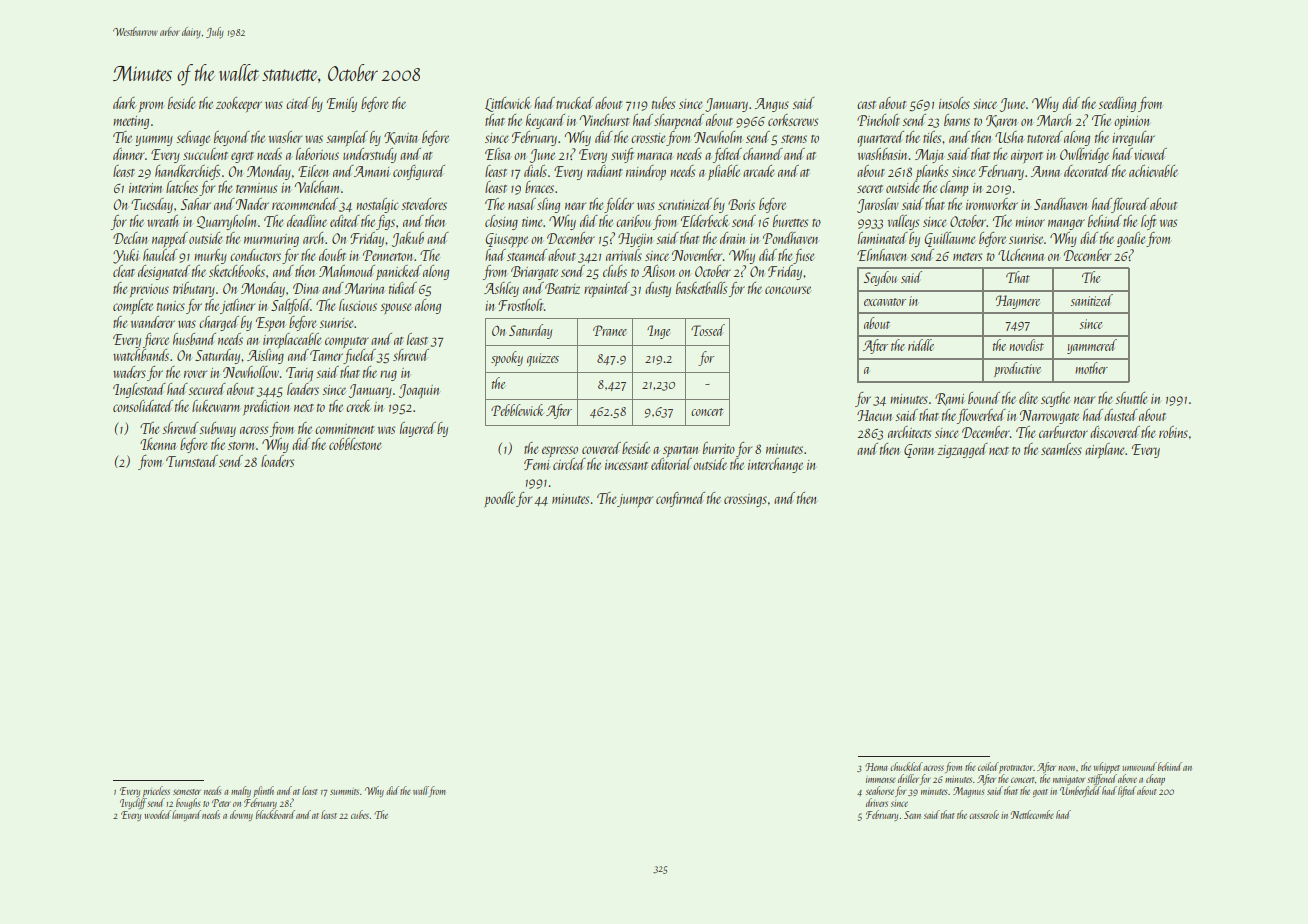 This screenshot has height=924, width=1308. I want to click on unwound, so click(1139, 766).
